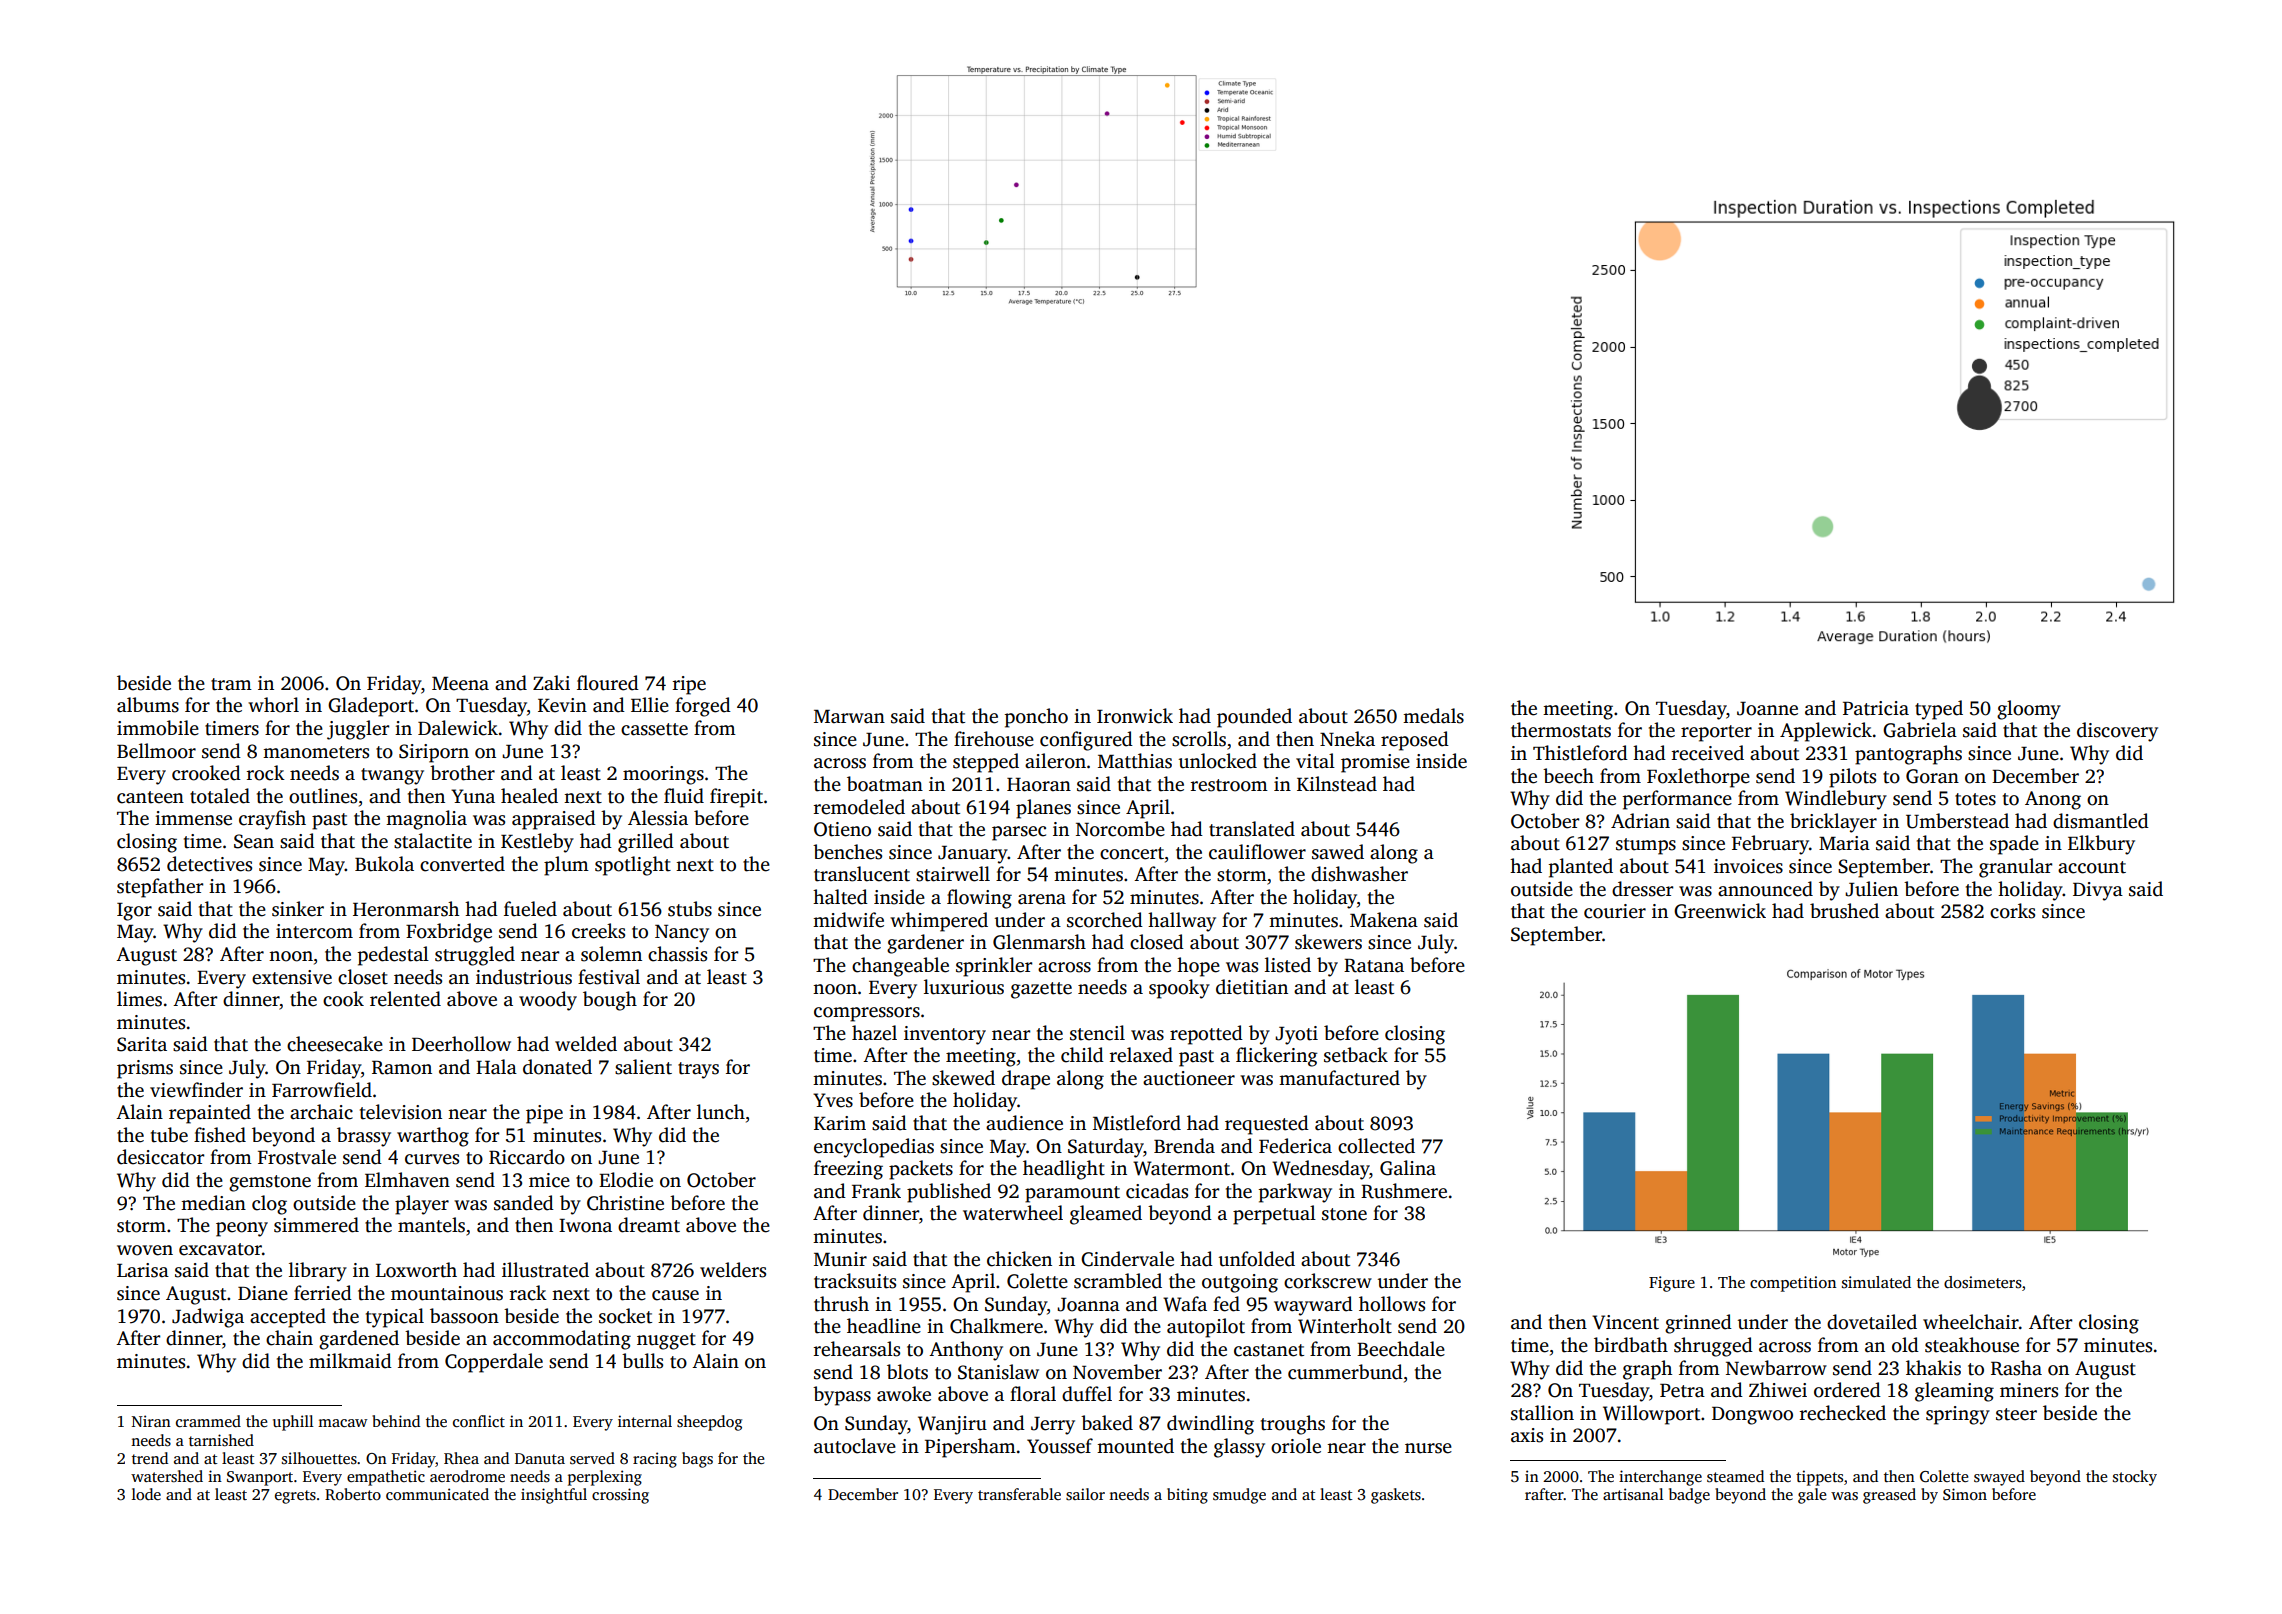 The image size is (2282, 1614). I want to click on gardener, so click(925, 944).
